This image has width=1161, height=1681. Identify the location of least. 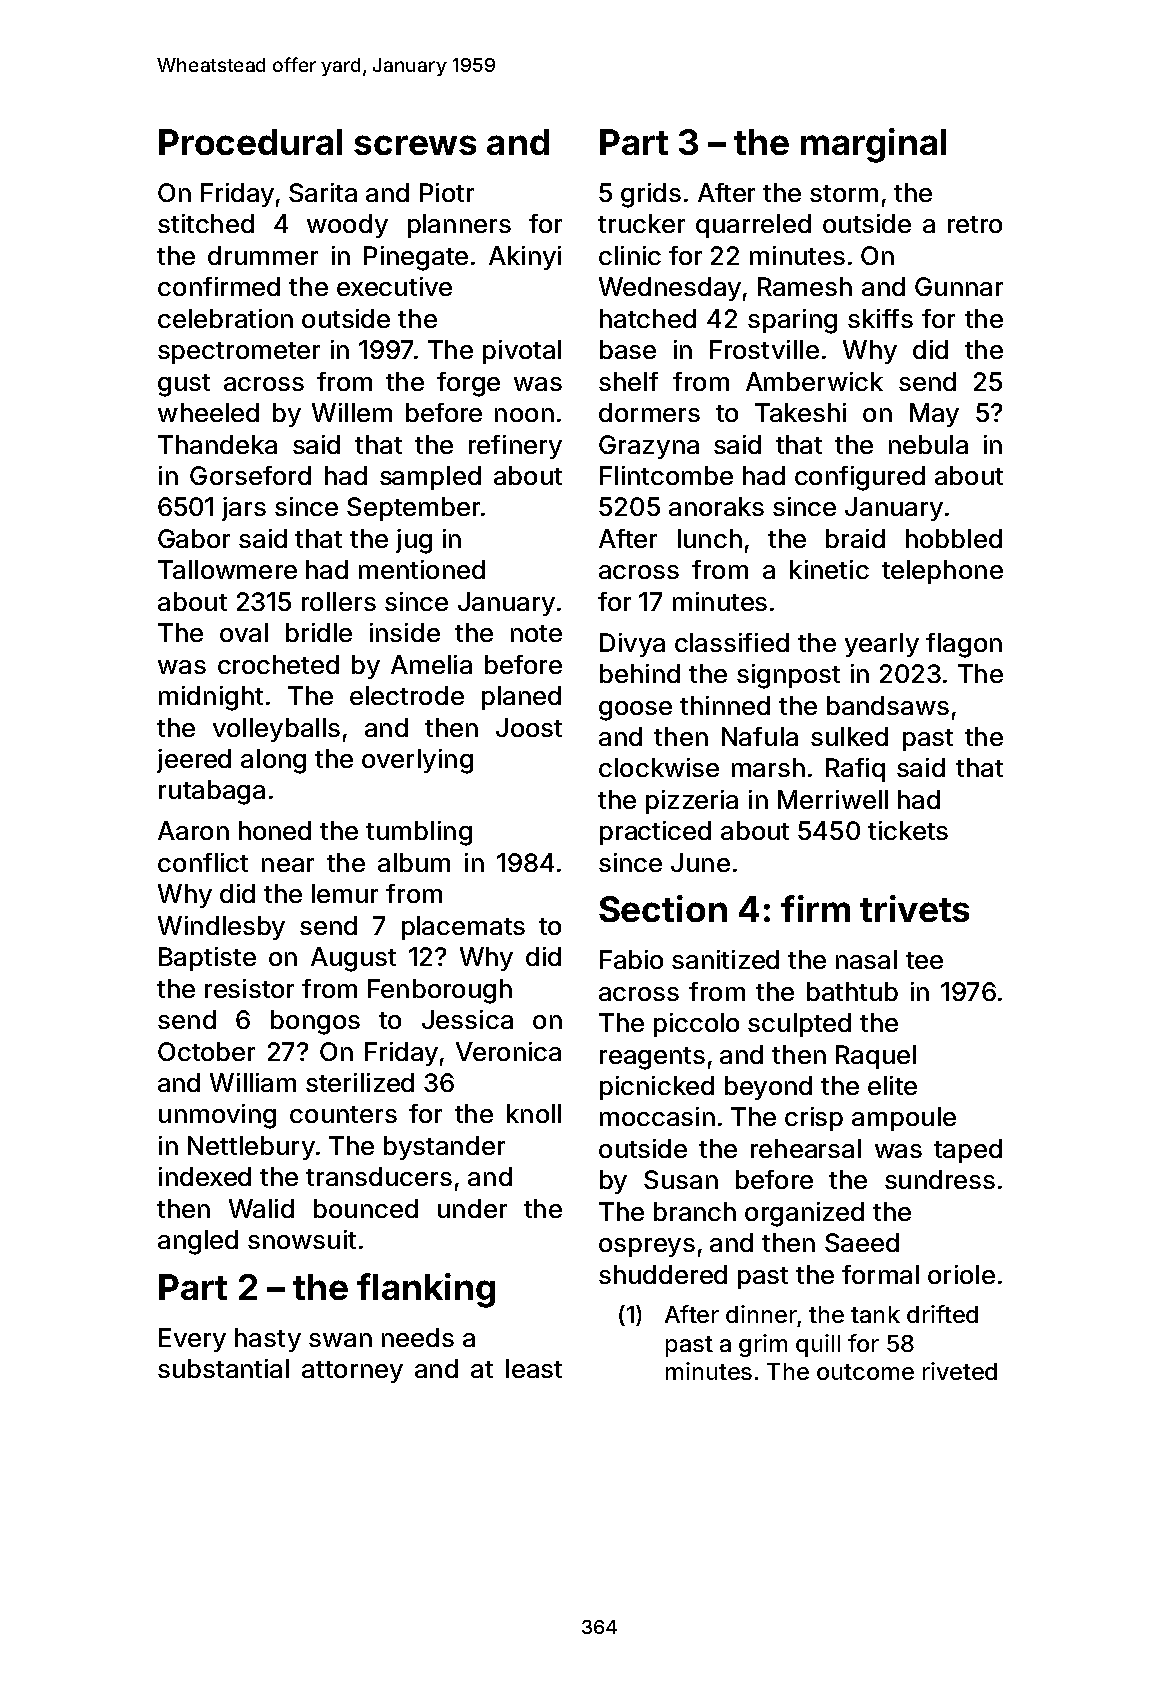
(534, 1368).
